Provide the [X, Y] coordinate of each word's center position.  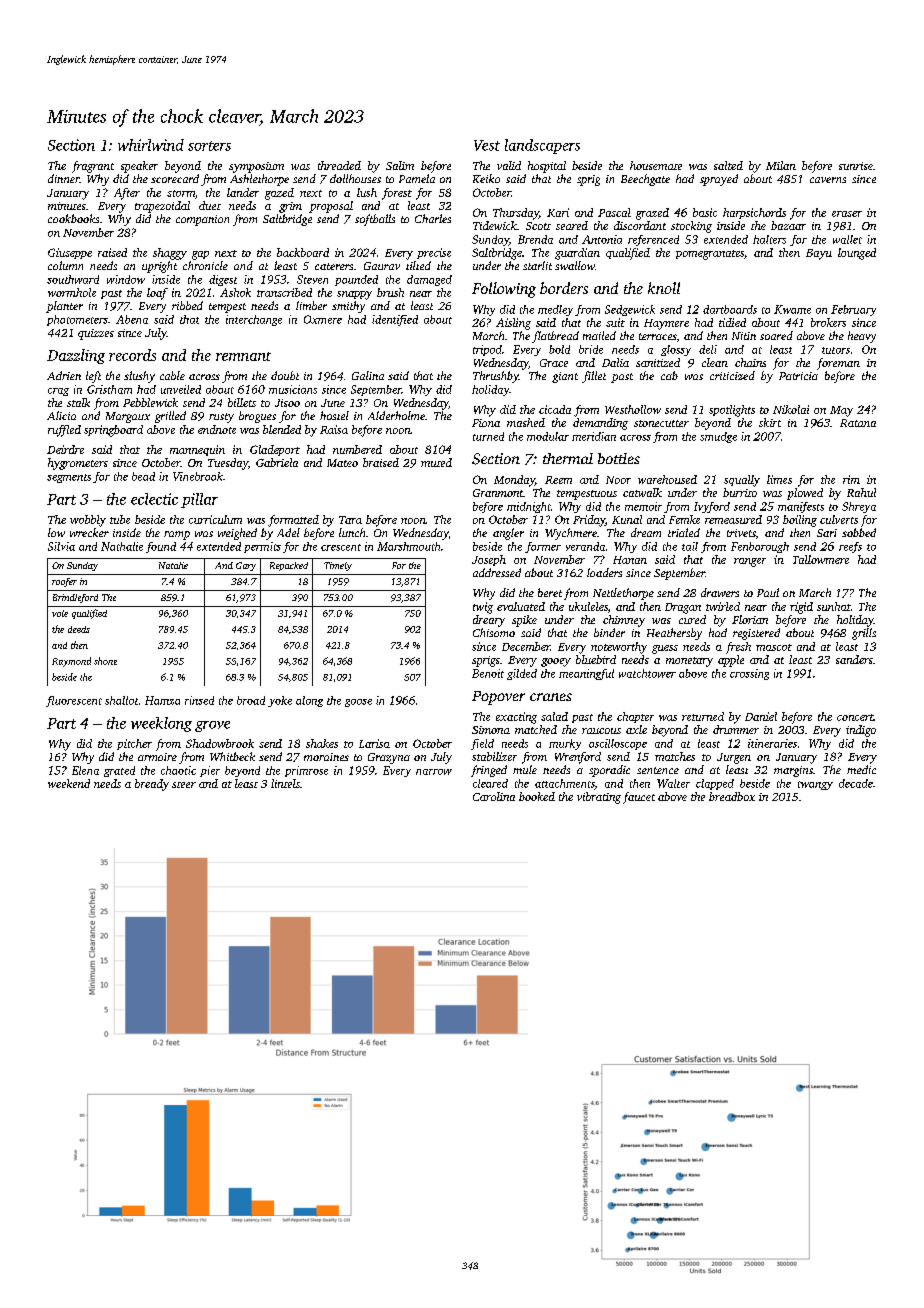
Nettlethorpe [623, 594]
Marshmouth [408, 546]
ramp [177, 535]
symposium [256, 167]
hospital [547, 167]
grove [212, 726]
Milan [781, 165]
